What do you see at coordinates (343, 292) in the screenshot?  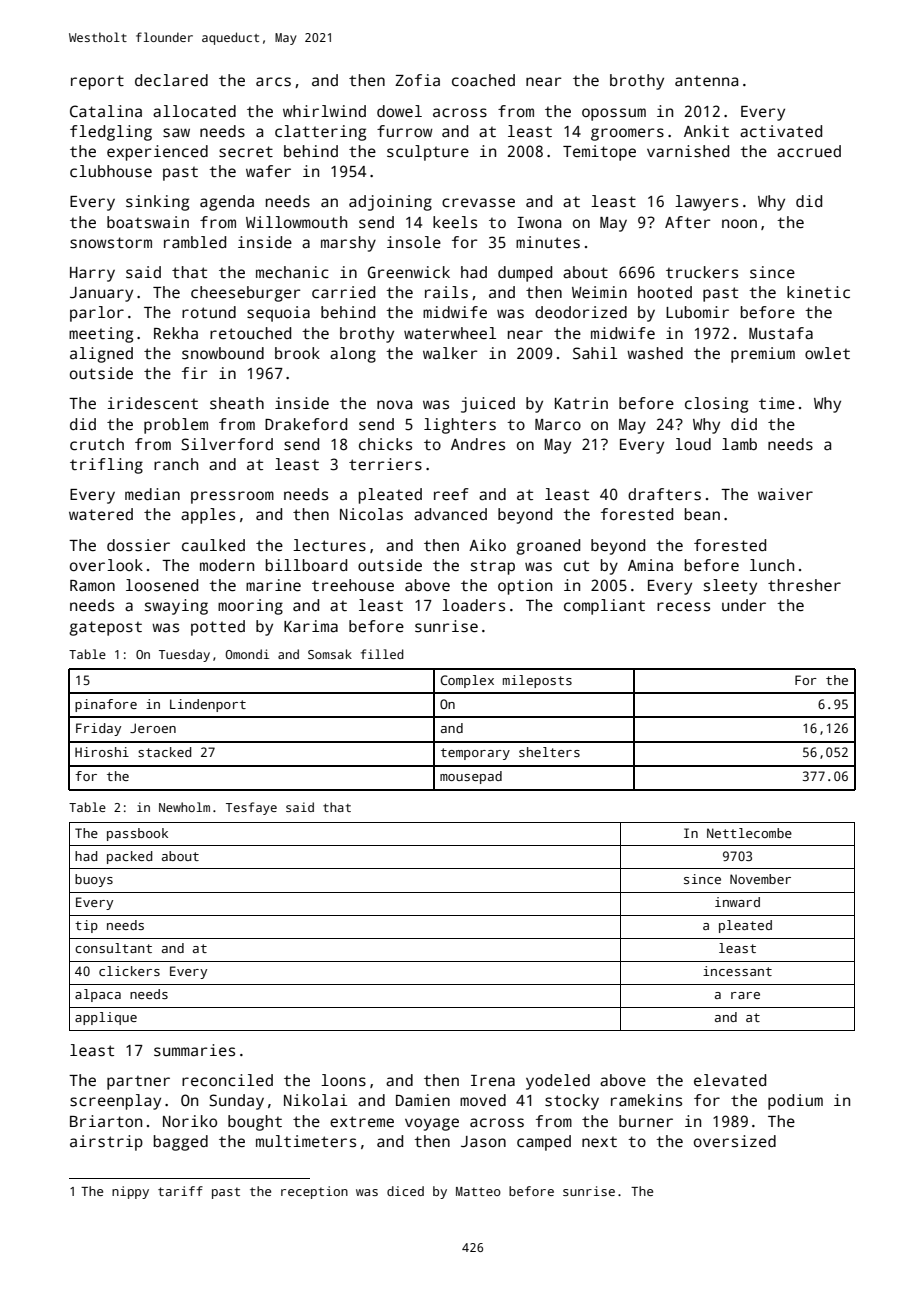 I see `carried` at bounding box center [343, 292].
